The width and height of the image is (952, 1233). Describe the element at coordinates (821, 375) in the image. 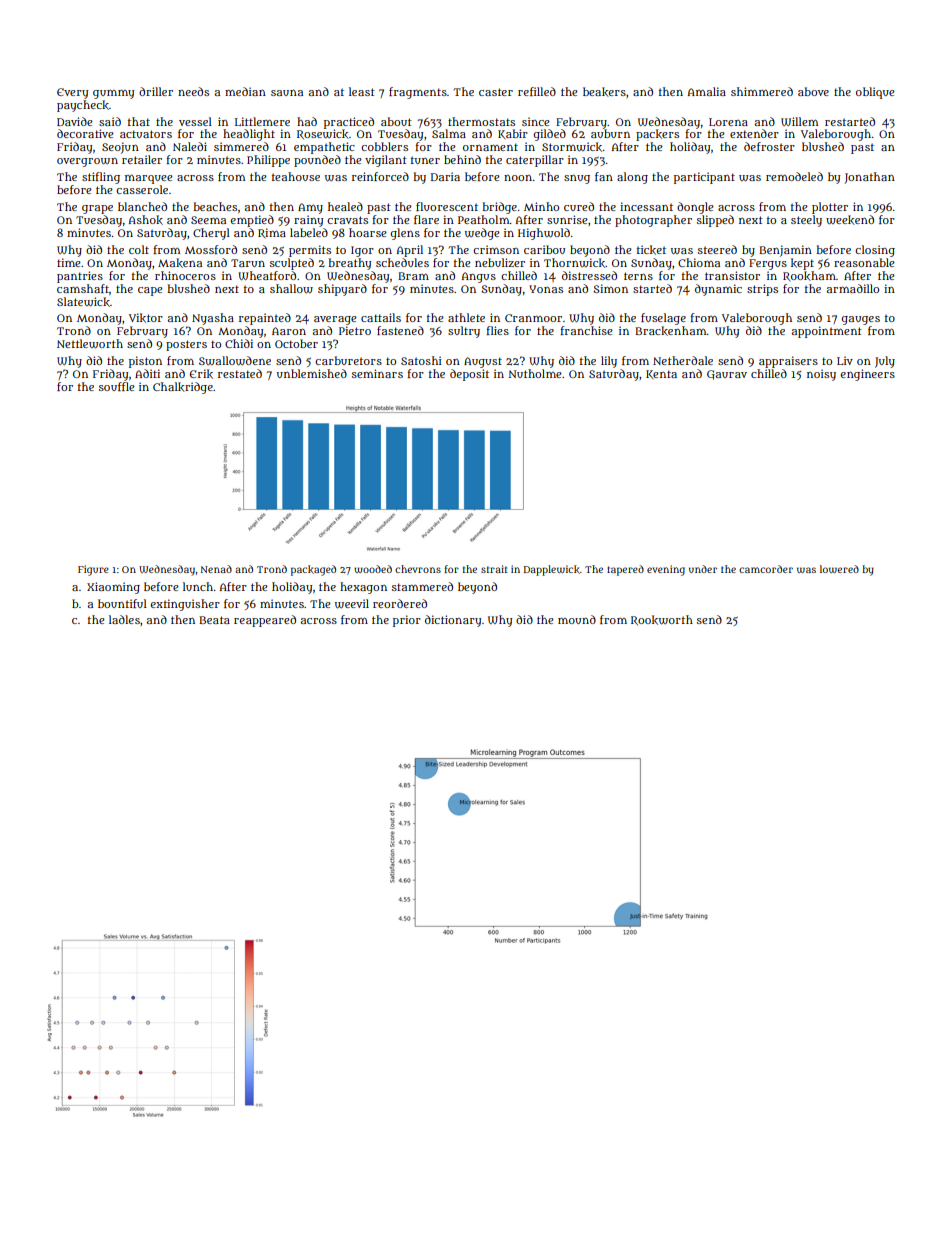

I see `noisy` at that location.
